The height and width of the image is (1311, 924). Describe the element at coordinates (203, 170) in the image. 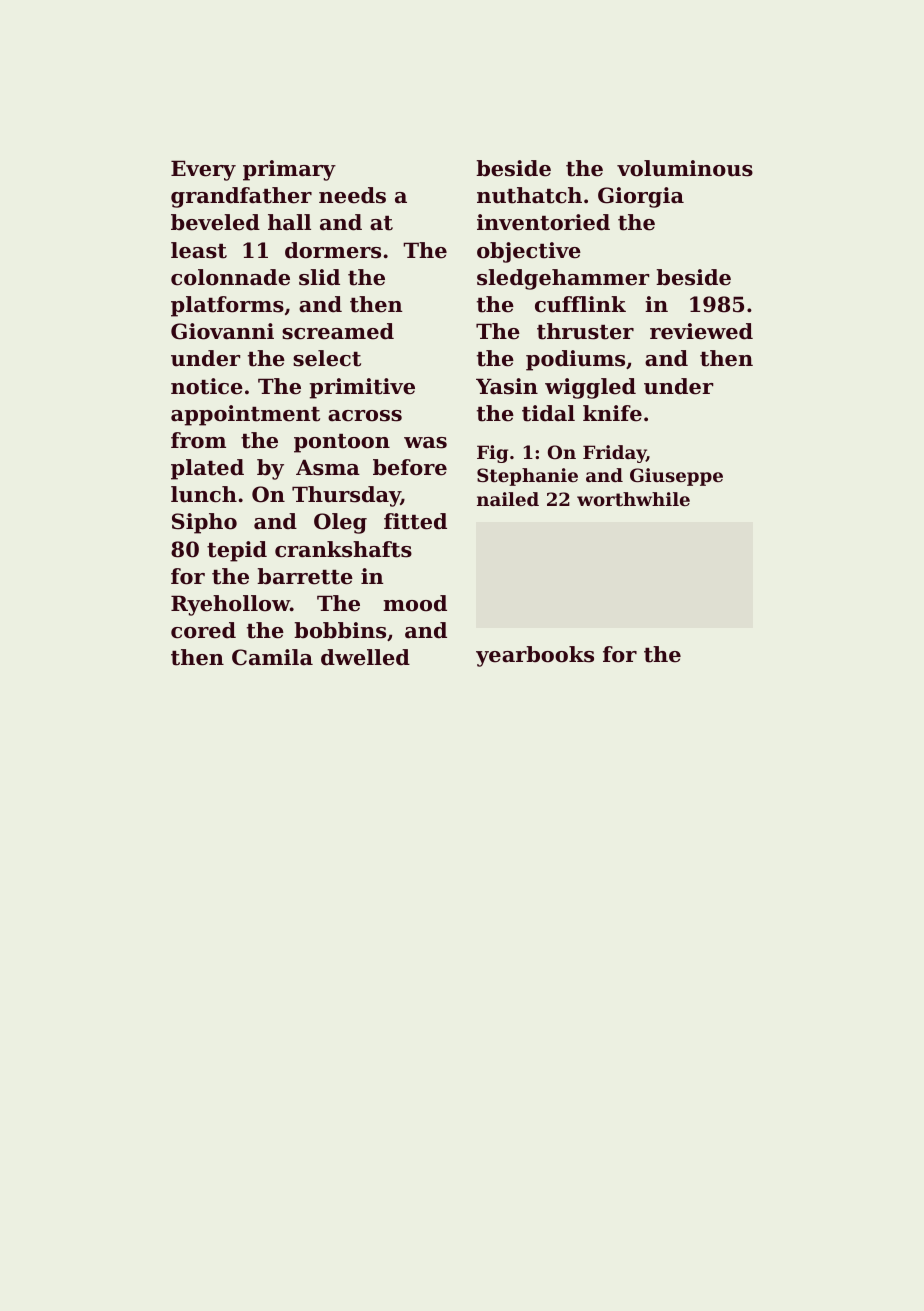

I see `Every` at that location.
